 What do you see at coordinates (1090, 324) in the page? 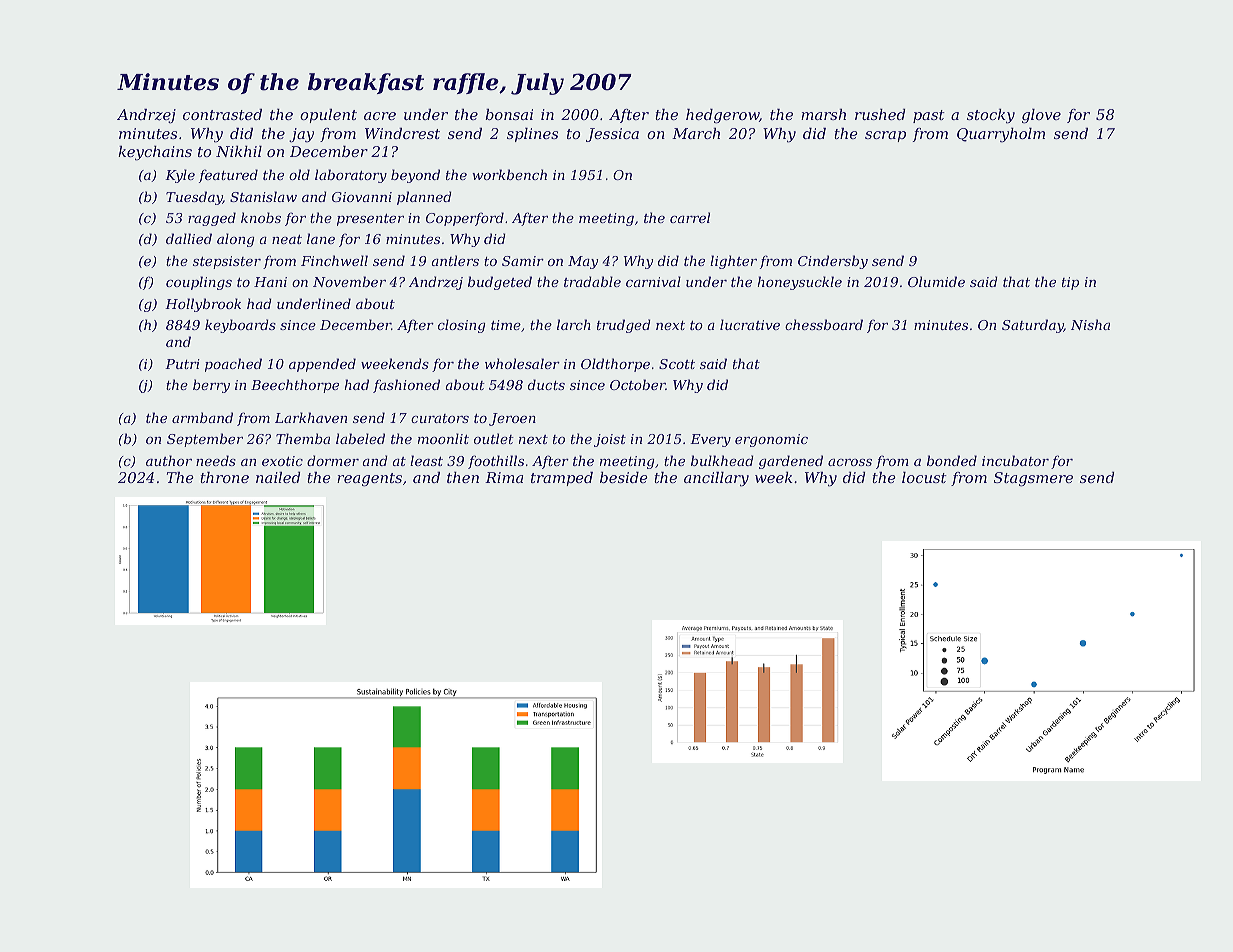
I see `Nisha` at bounding box center [1090, 324].
